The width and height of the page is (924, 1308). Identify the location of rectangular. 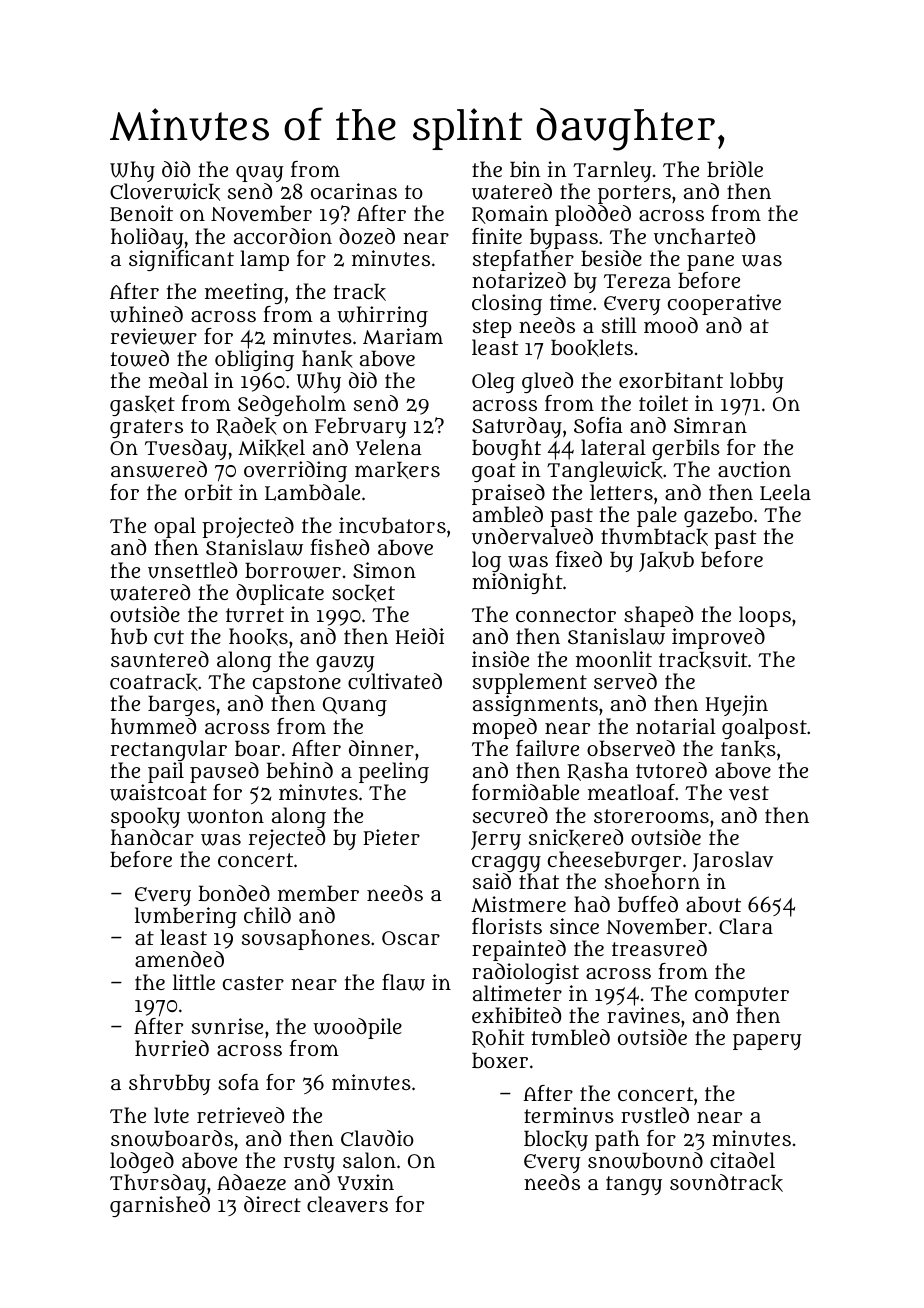
(169, 750).
